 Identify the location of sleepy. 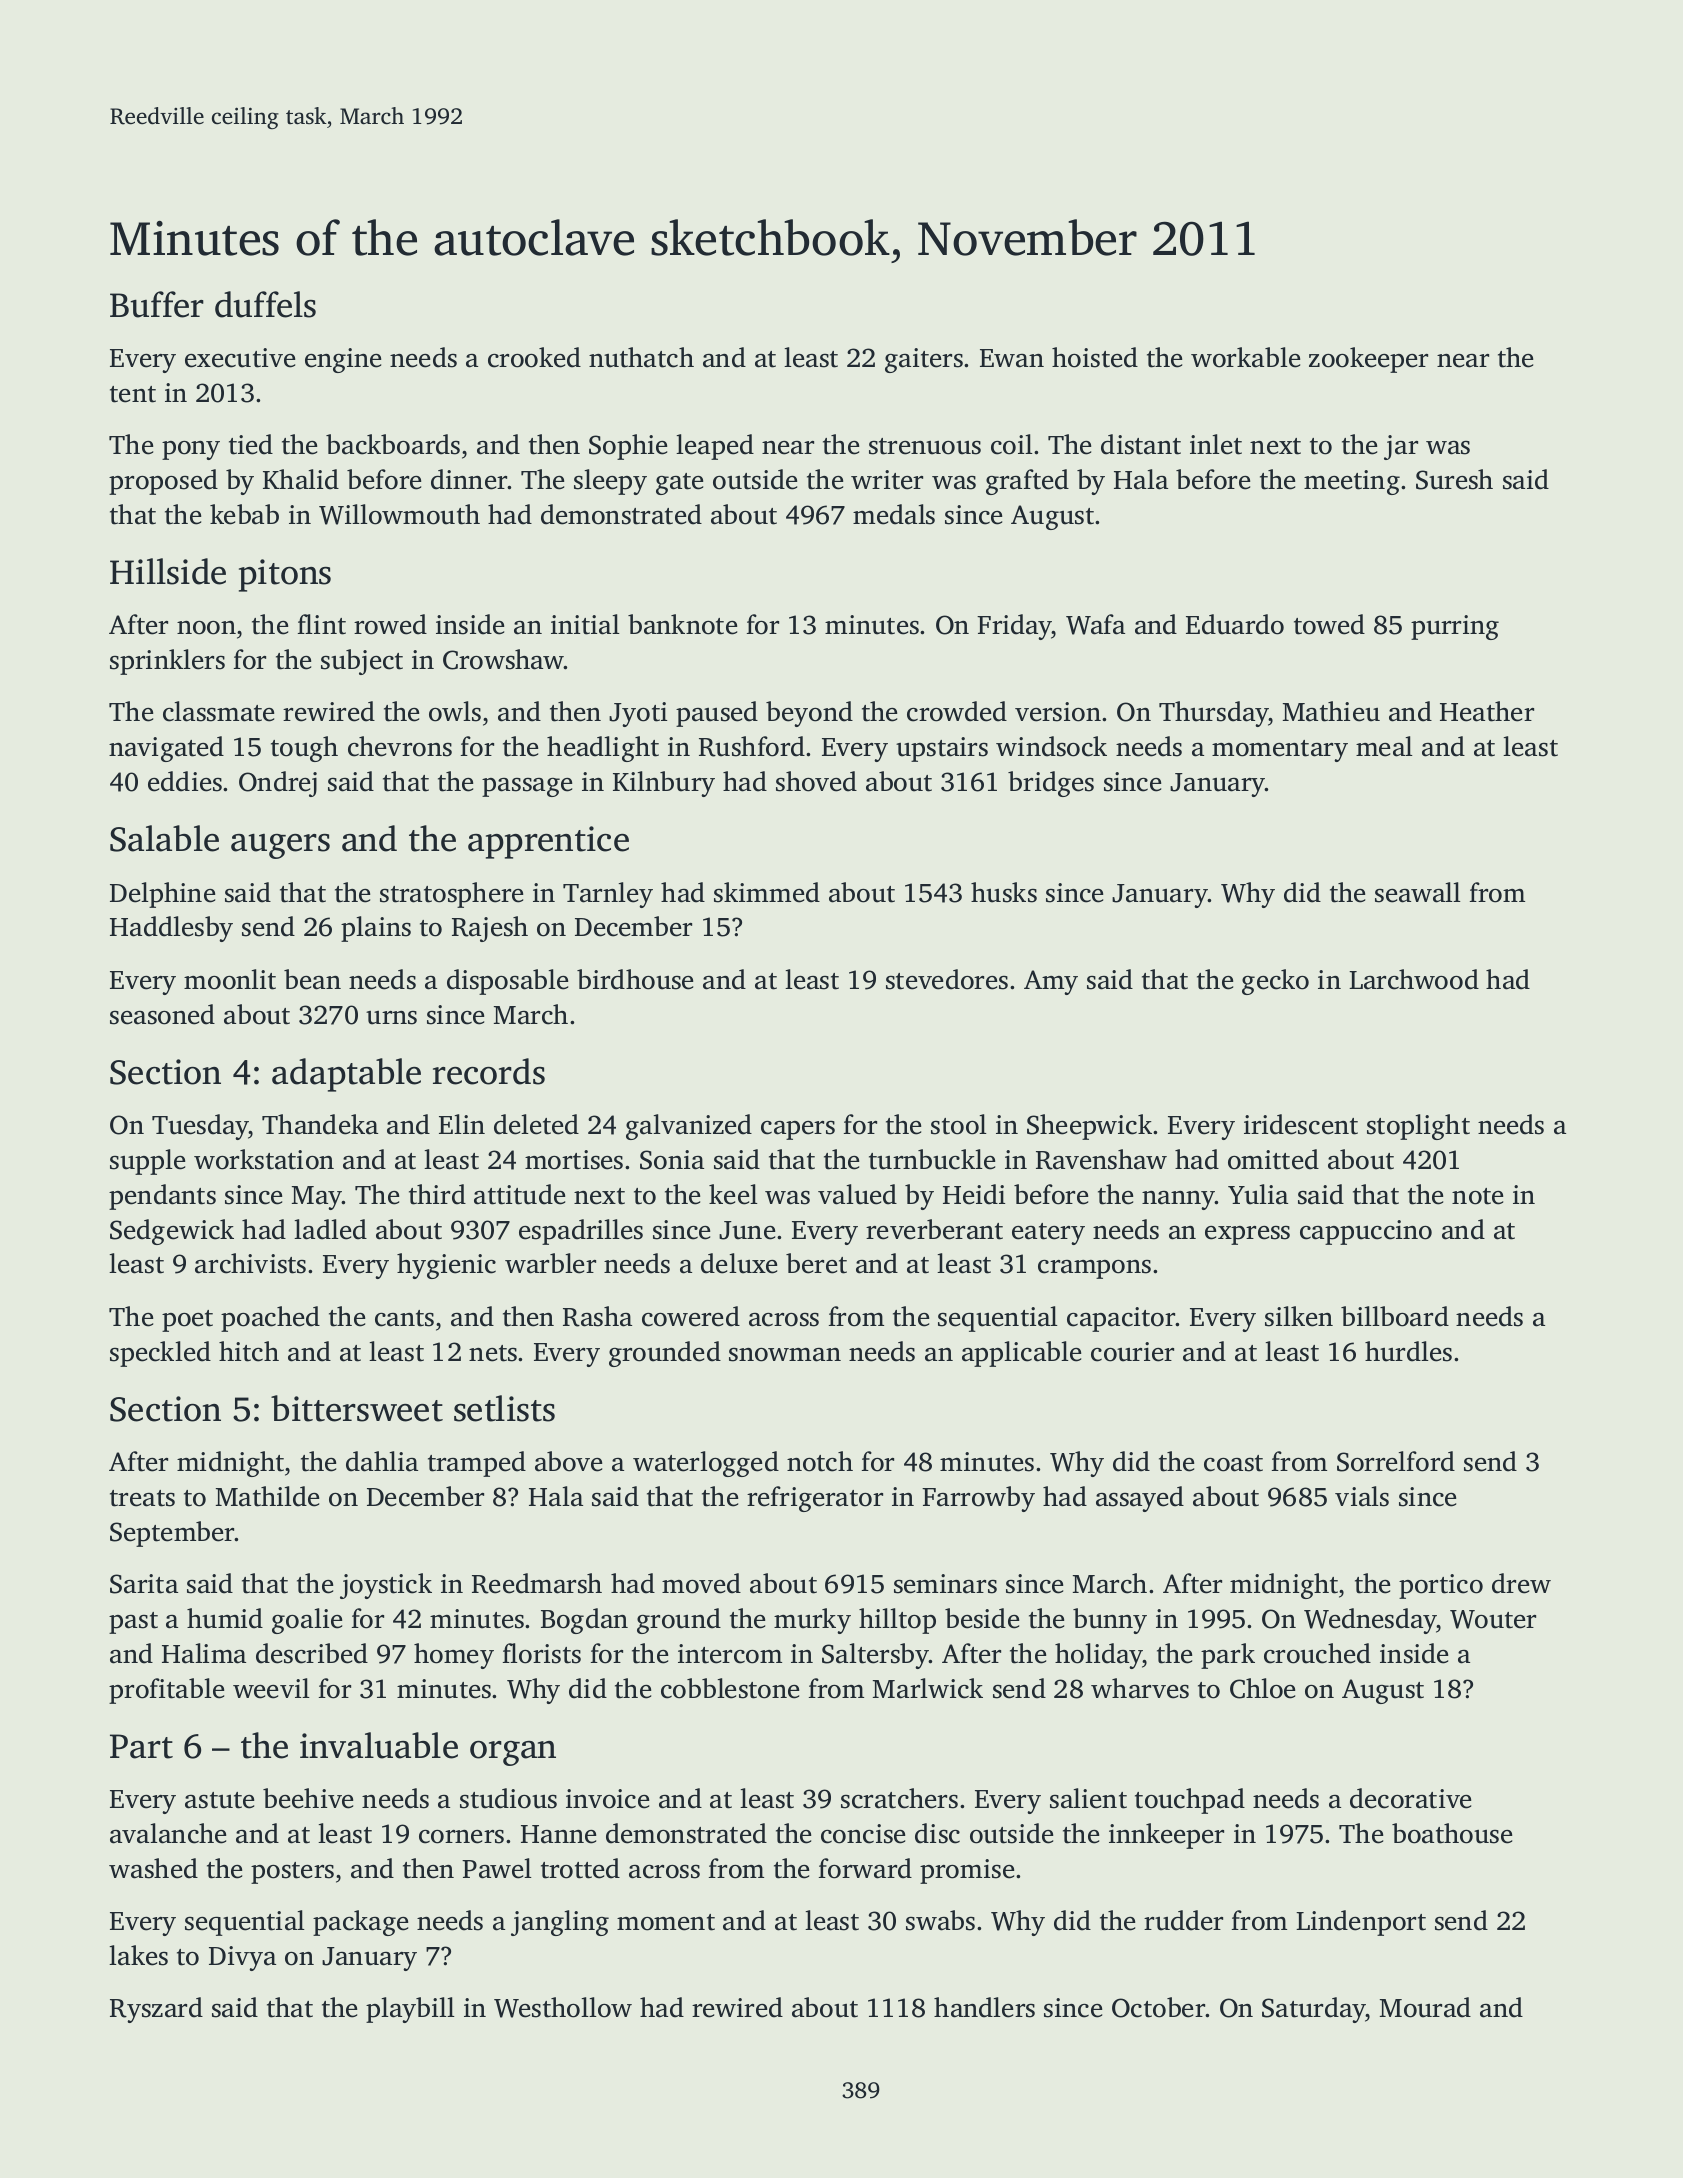
(610, 482).
